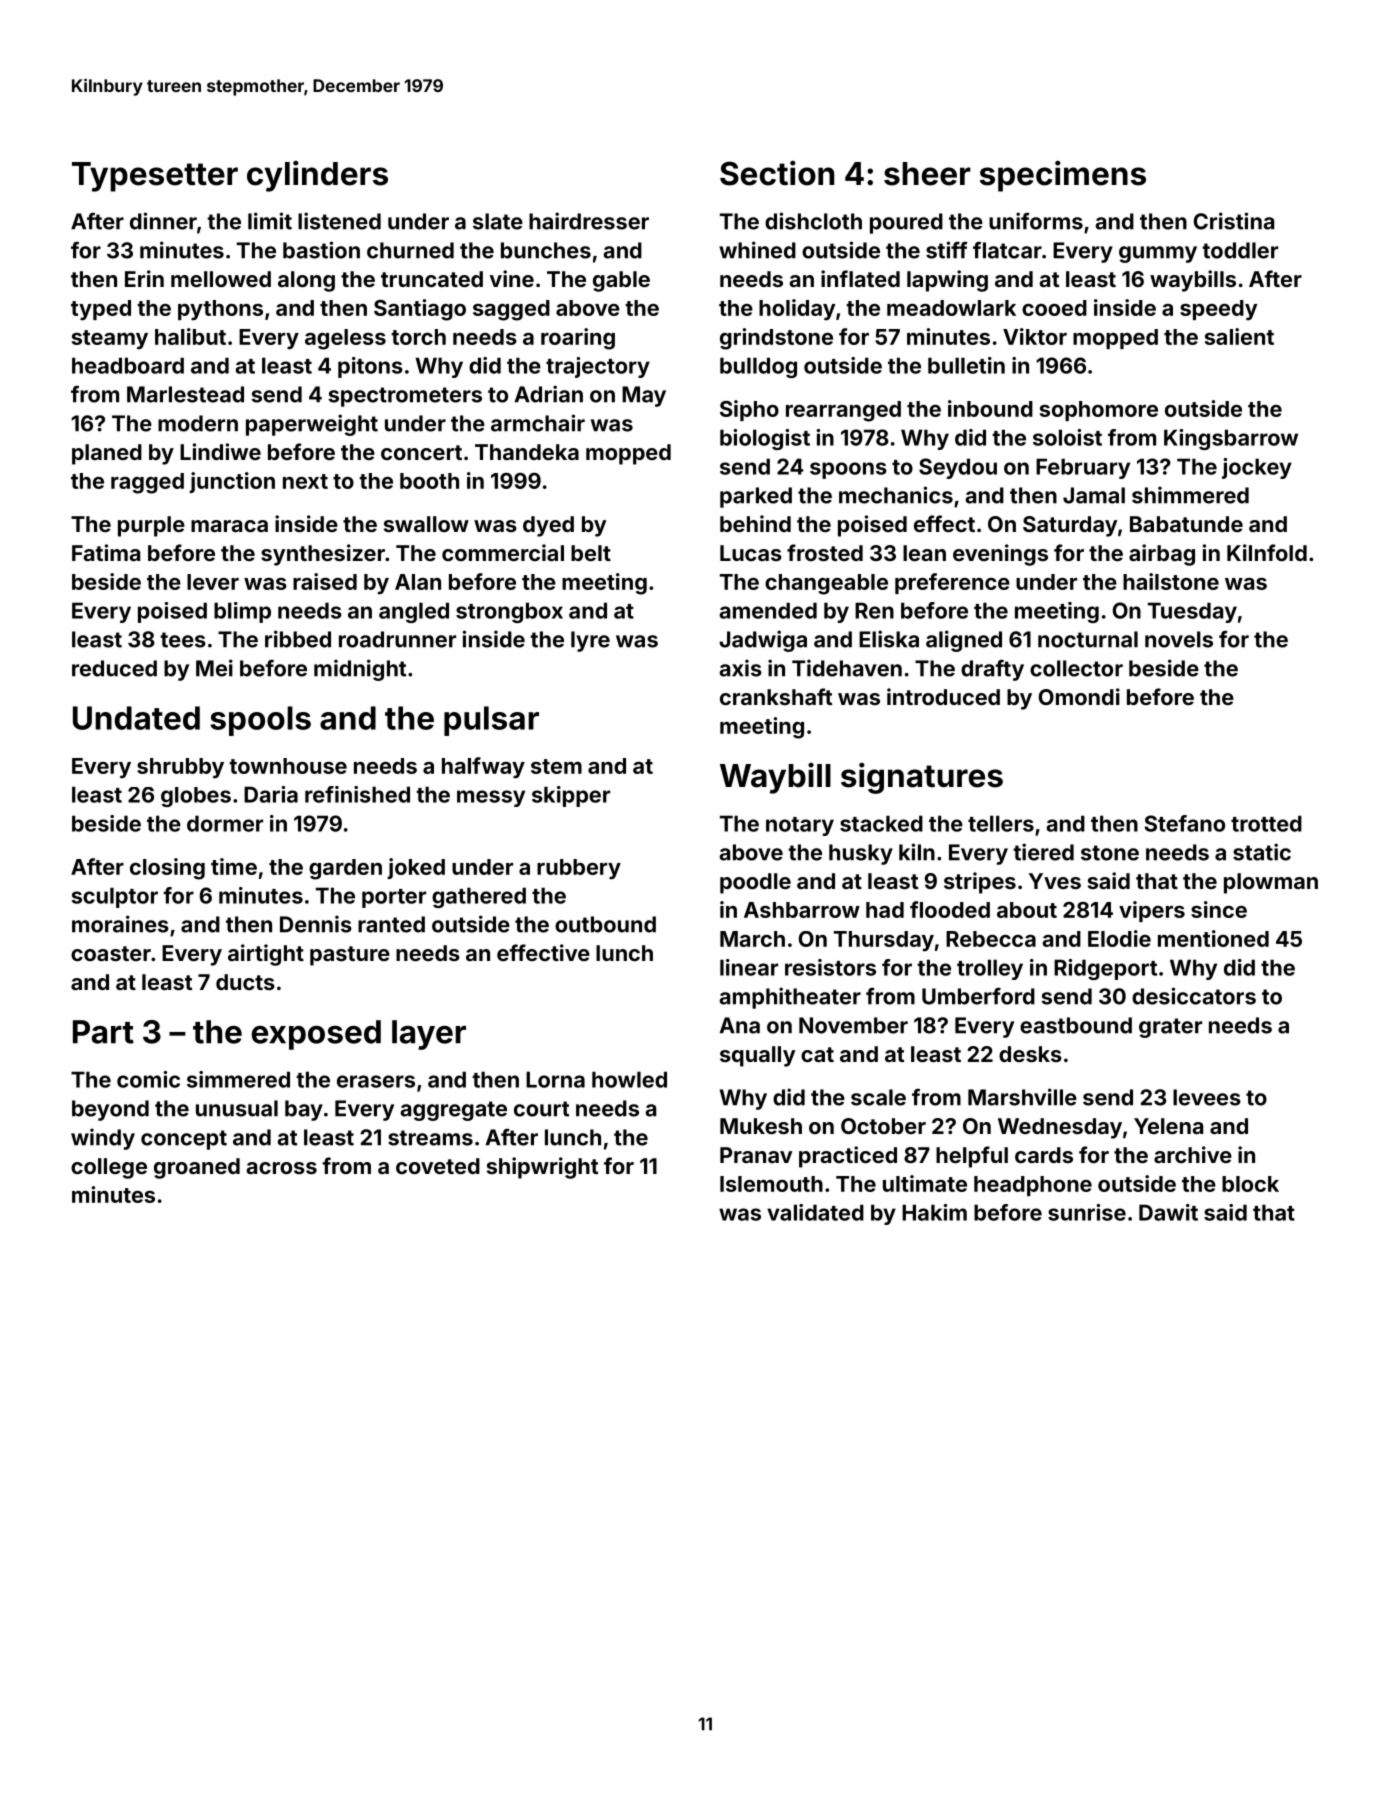 This screenshot has width=1396, height=1807. I want to click on raised, so click(325, 581).
